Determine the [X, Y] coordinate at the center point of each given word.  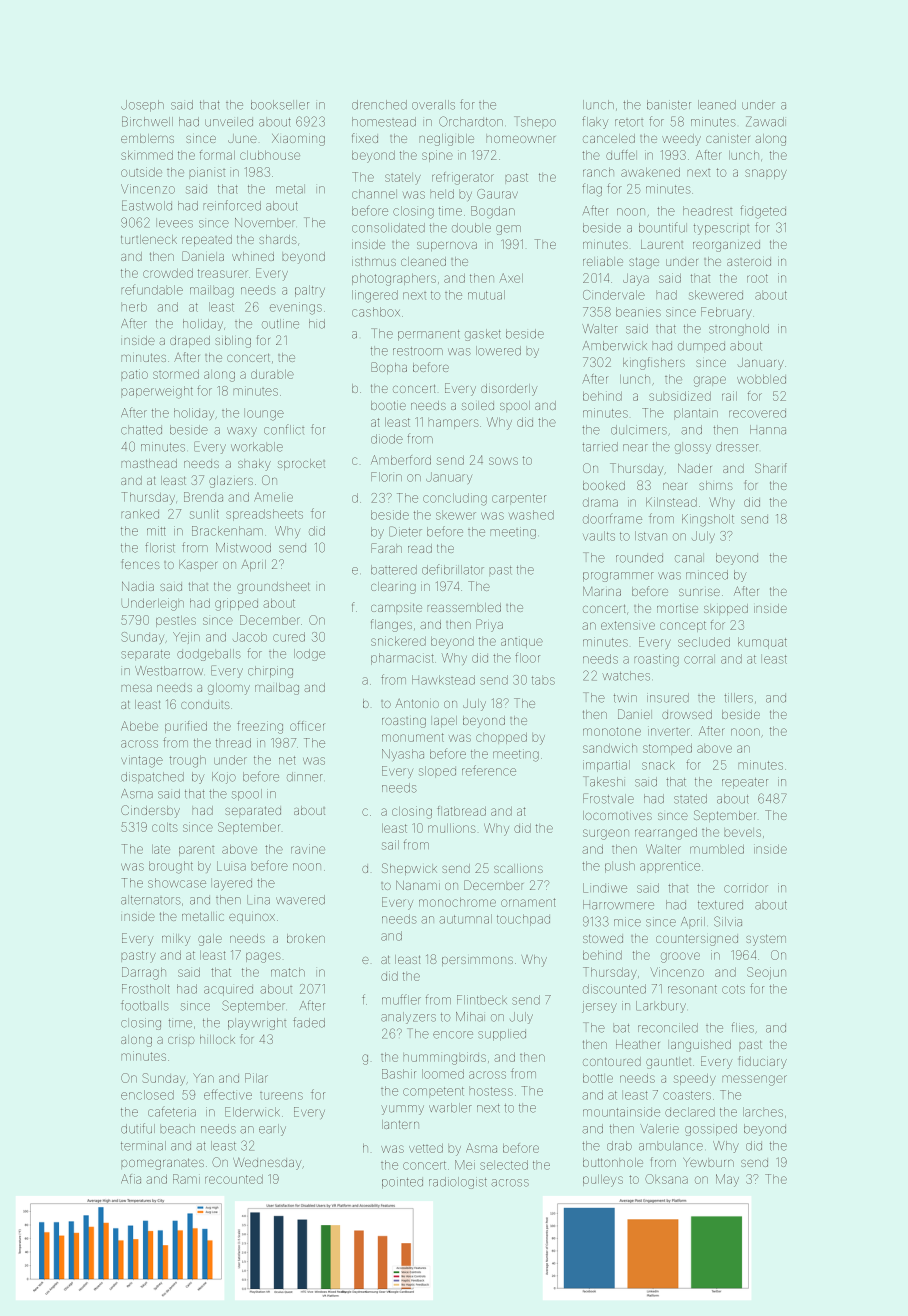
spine [437, 156]
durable [272, 374]
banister [669, 105]
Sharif [771, 468]
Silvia [728, 921]
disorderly [509, 390]
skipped [726, 609]
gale [210, 940]
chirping [270, 672]
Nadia [138, 586]
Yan [203, 1078]
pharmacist [402, 659]
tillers [738, 698]
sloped [437, 771]
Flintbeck [482, 1000]
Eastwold [147, 205]
